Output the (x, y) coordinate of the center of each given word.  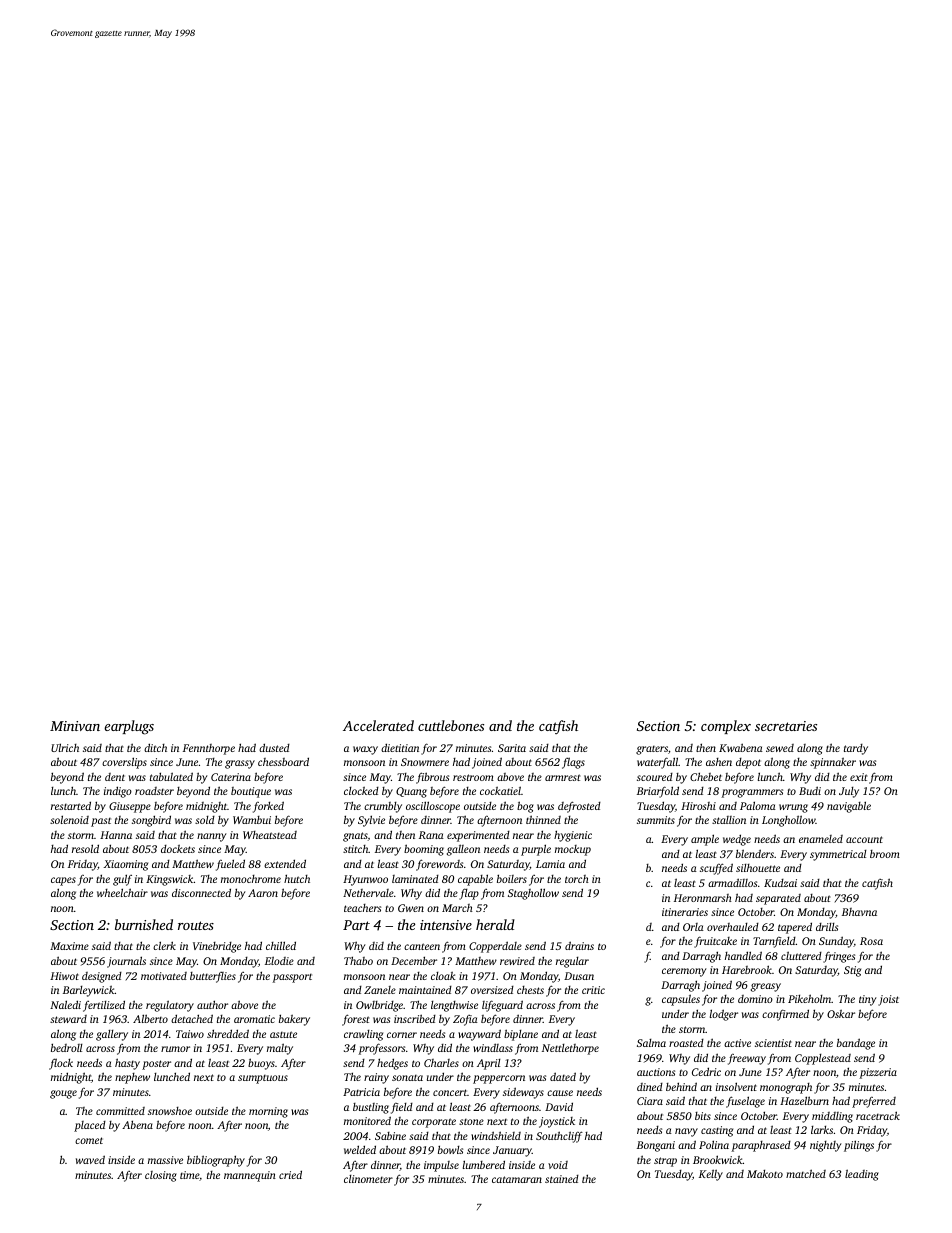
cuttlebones (451, 725)
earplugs (129, 727)
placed (90, 1126)
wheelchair (122, 892)
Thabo (358, 960)
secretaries (786, 726)
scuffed (716, 869)
